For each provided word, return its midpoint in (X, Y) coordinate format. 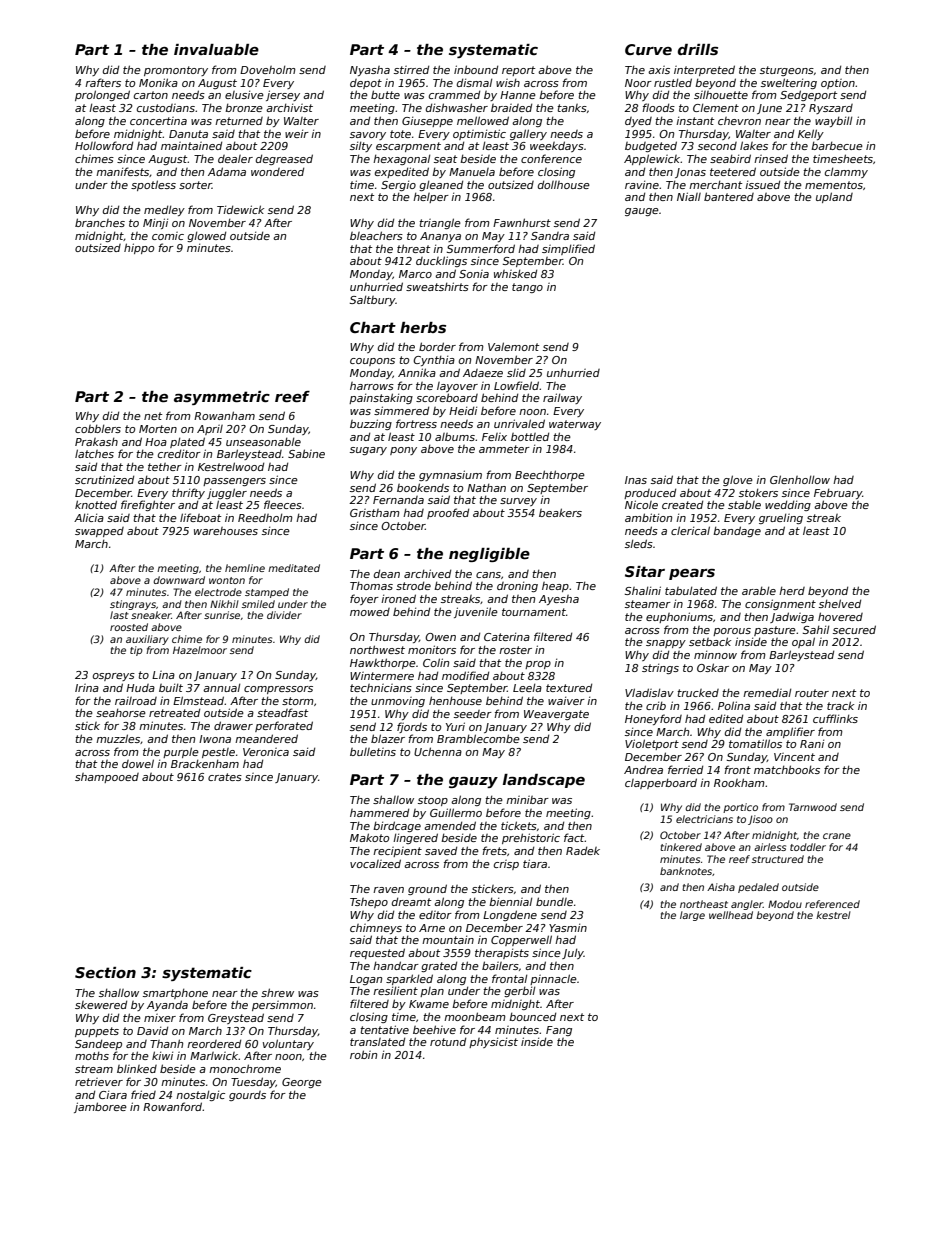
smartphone (175, 993)
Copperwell (521, 940)
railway (562, 398)
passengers (234, 482)
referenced (832, 904)
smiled (258, 604)
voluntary (288, 1044)
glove (738, 480)
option (838, 84)
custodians (166, 108)
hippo (139, 248)
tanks (572, 108)
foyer (364, 599)
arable (759, 590)
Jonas (690, 173)
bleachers (376, 235)
